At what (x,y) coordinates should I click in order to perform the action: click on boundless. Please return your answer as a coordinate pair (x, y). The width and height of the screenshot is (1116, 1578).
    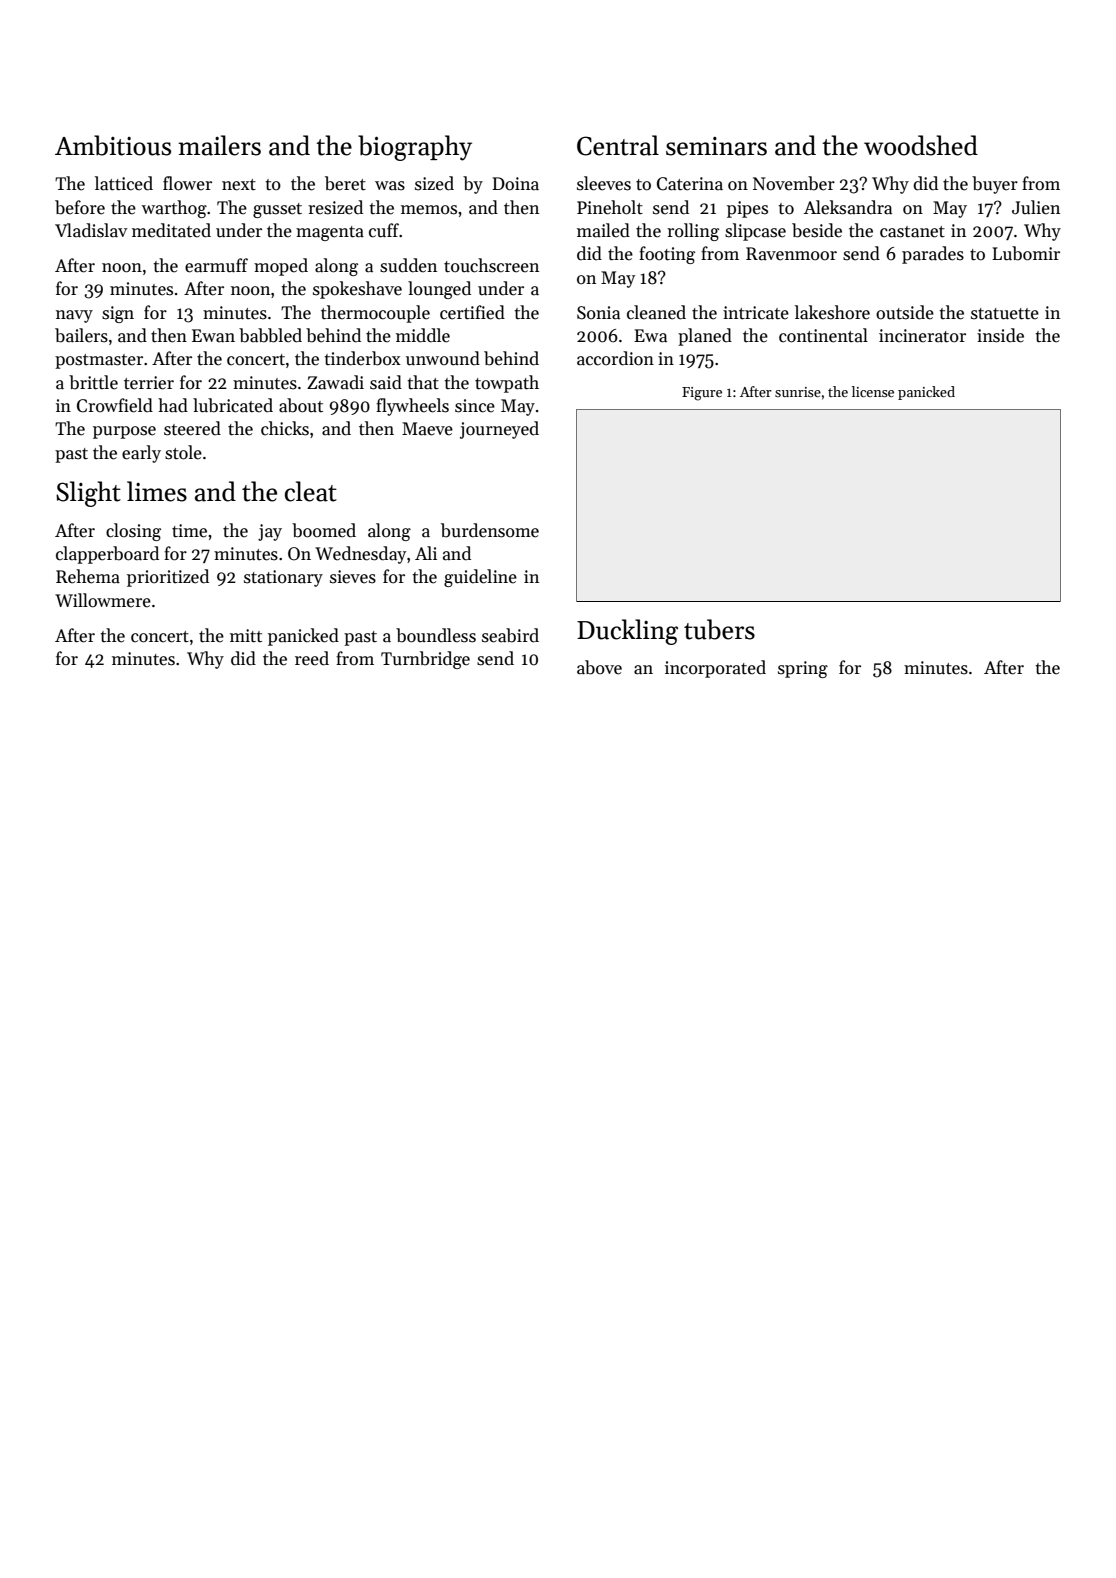
    Looking at the image, I should click on (436, 635).
